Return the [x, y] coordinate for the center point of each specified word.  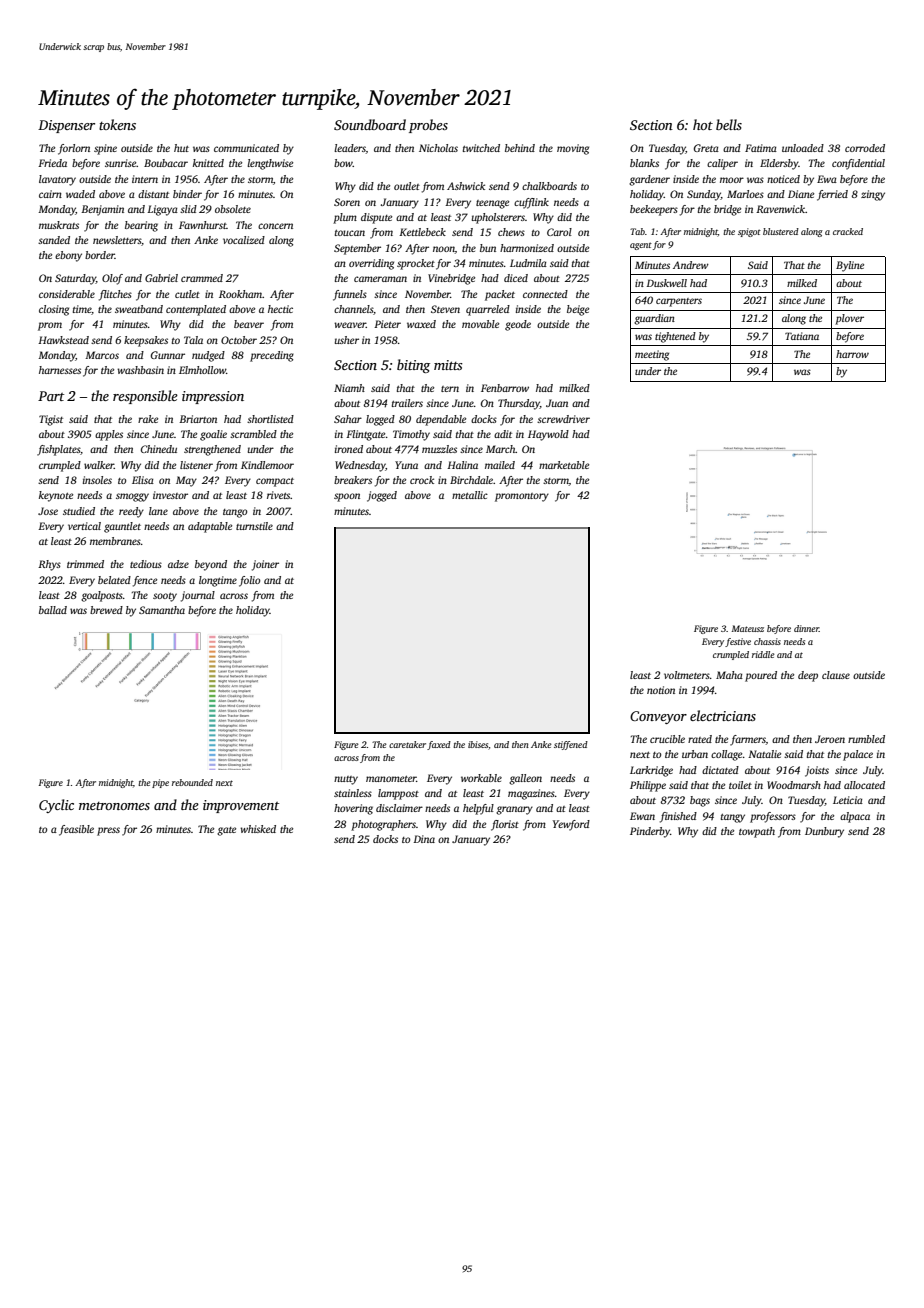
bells [729, 124]
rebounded [192, 782]
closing [54, 310]
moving [573, 149]
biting [413, 366]
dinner [806, 628]
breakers [353, 480]
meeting [652, 355]
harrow [852, 354]
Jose [48, 511]
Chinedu [159, 449]
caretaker [407, 744]
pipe [160, 783]
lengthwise [270, 164]
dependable [441, 420]
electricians [723, 715]
